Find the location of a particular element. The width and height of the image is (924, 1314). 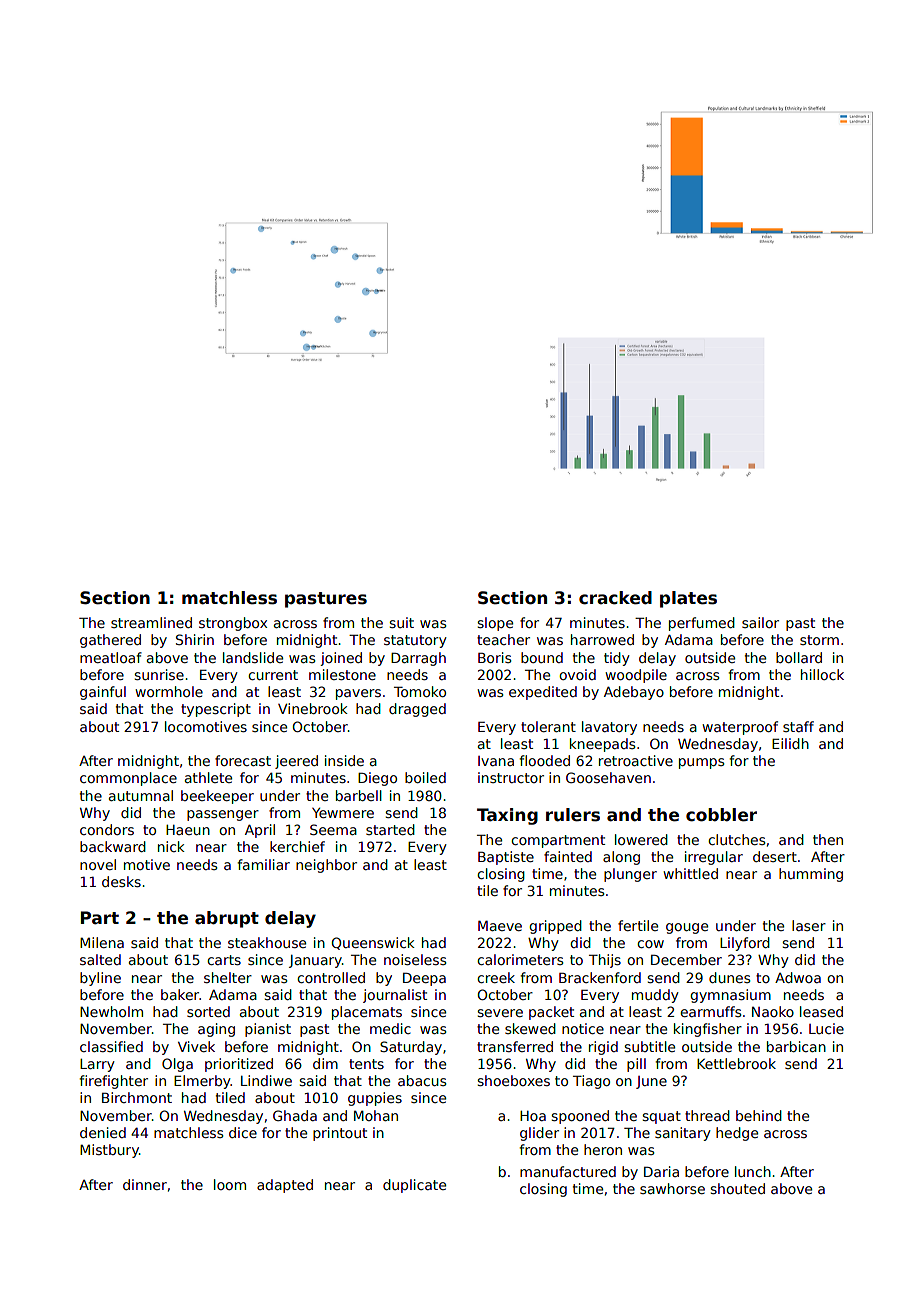

neighbor is located at coordinates (326, 866).
